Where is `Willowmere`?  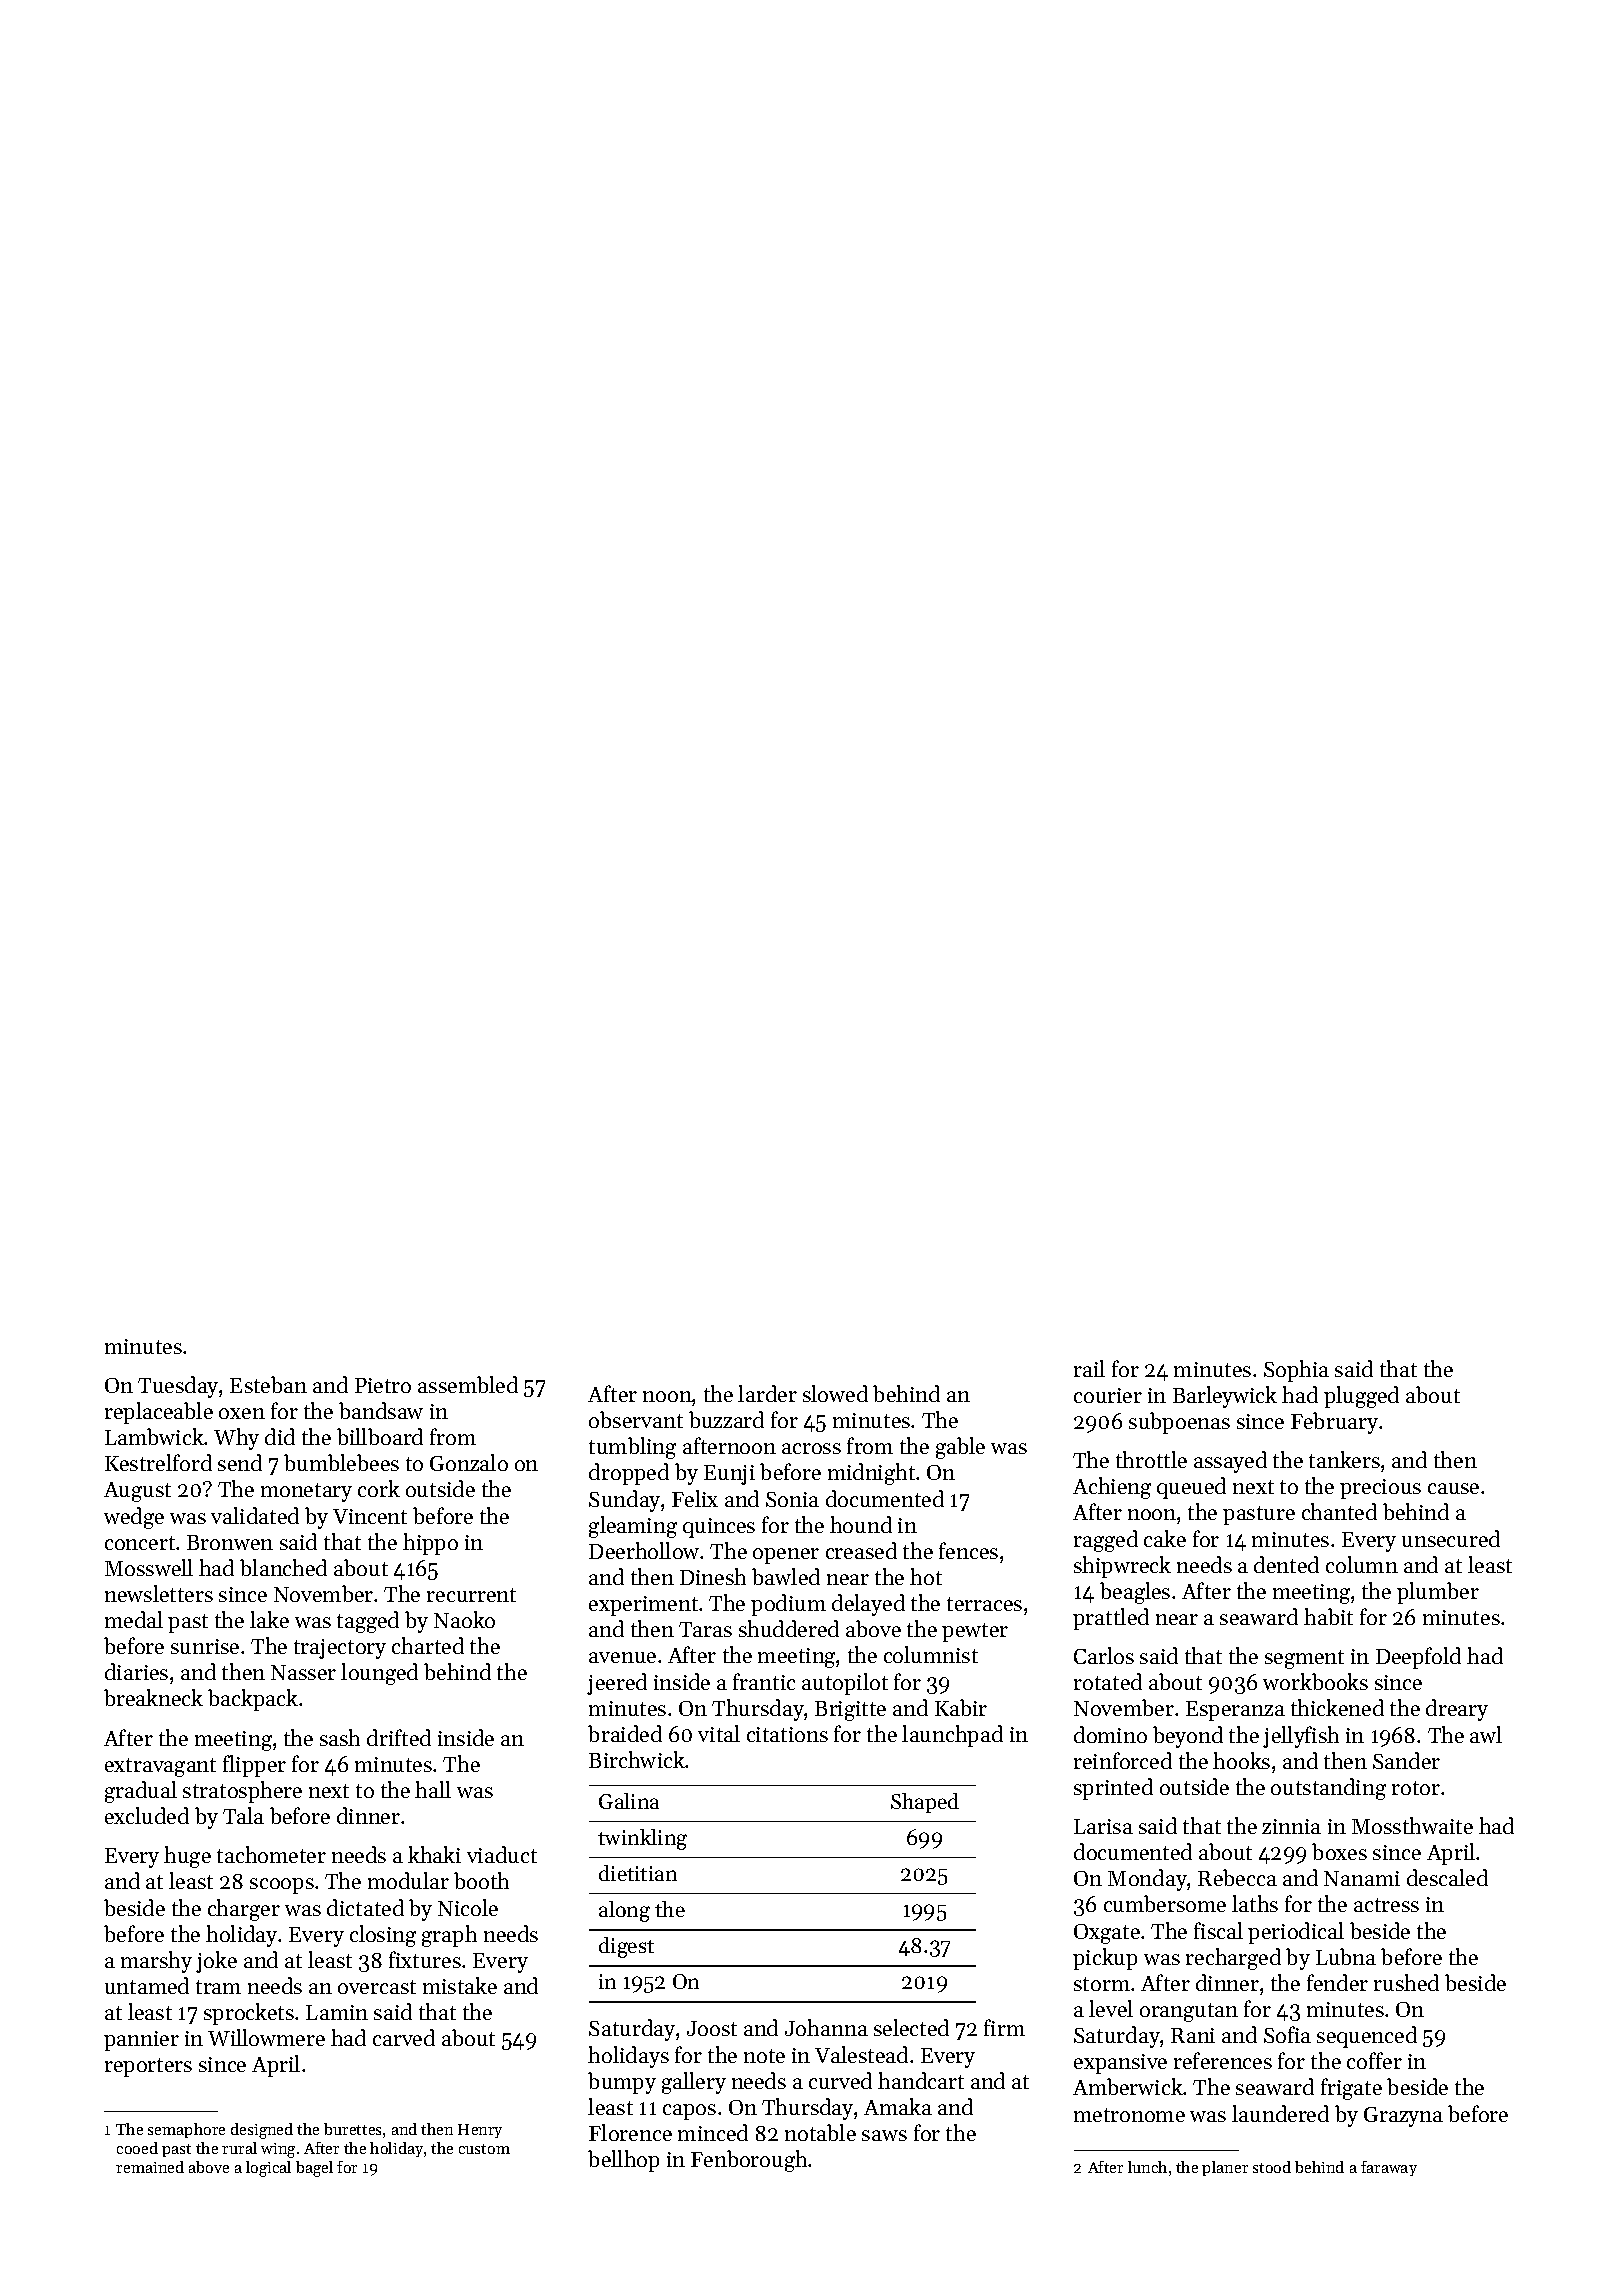 Willowmere is located at coordinates (266, 2037).
